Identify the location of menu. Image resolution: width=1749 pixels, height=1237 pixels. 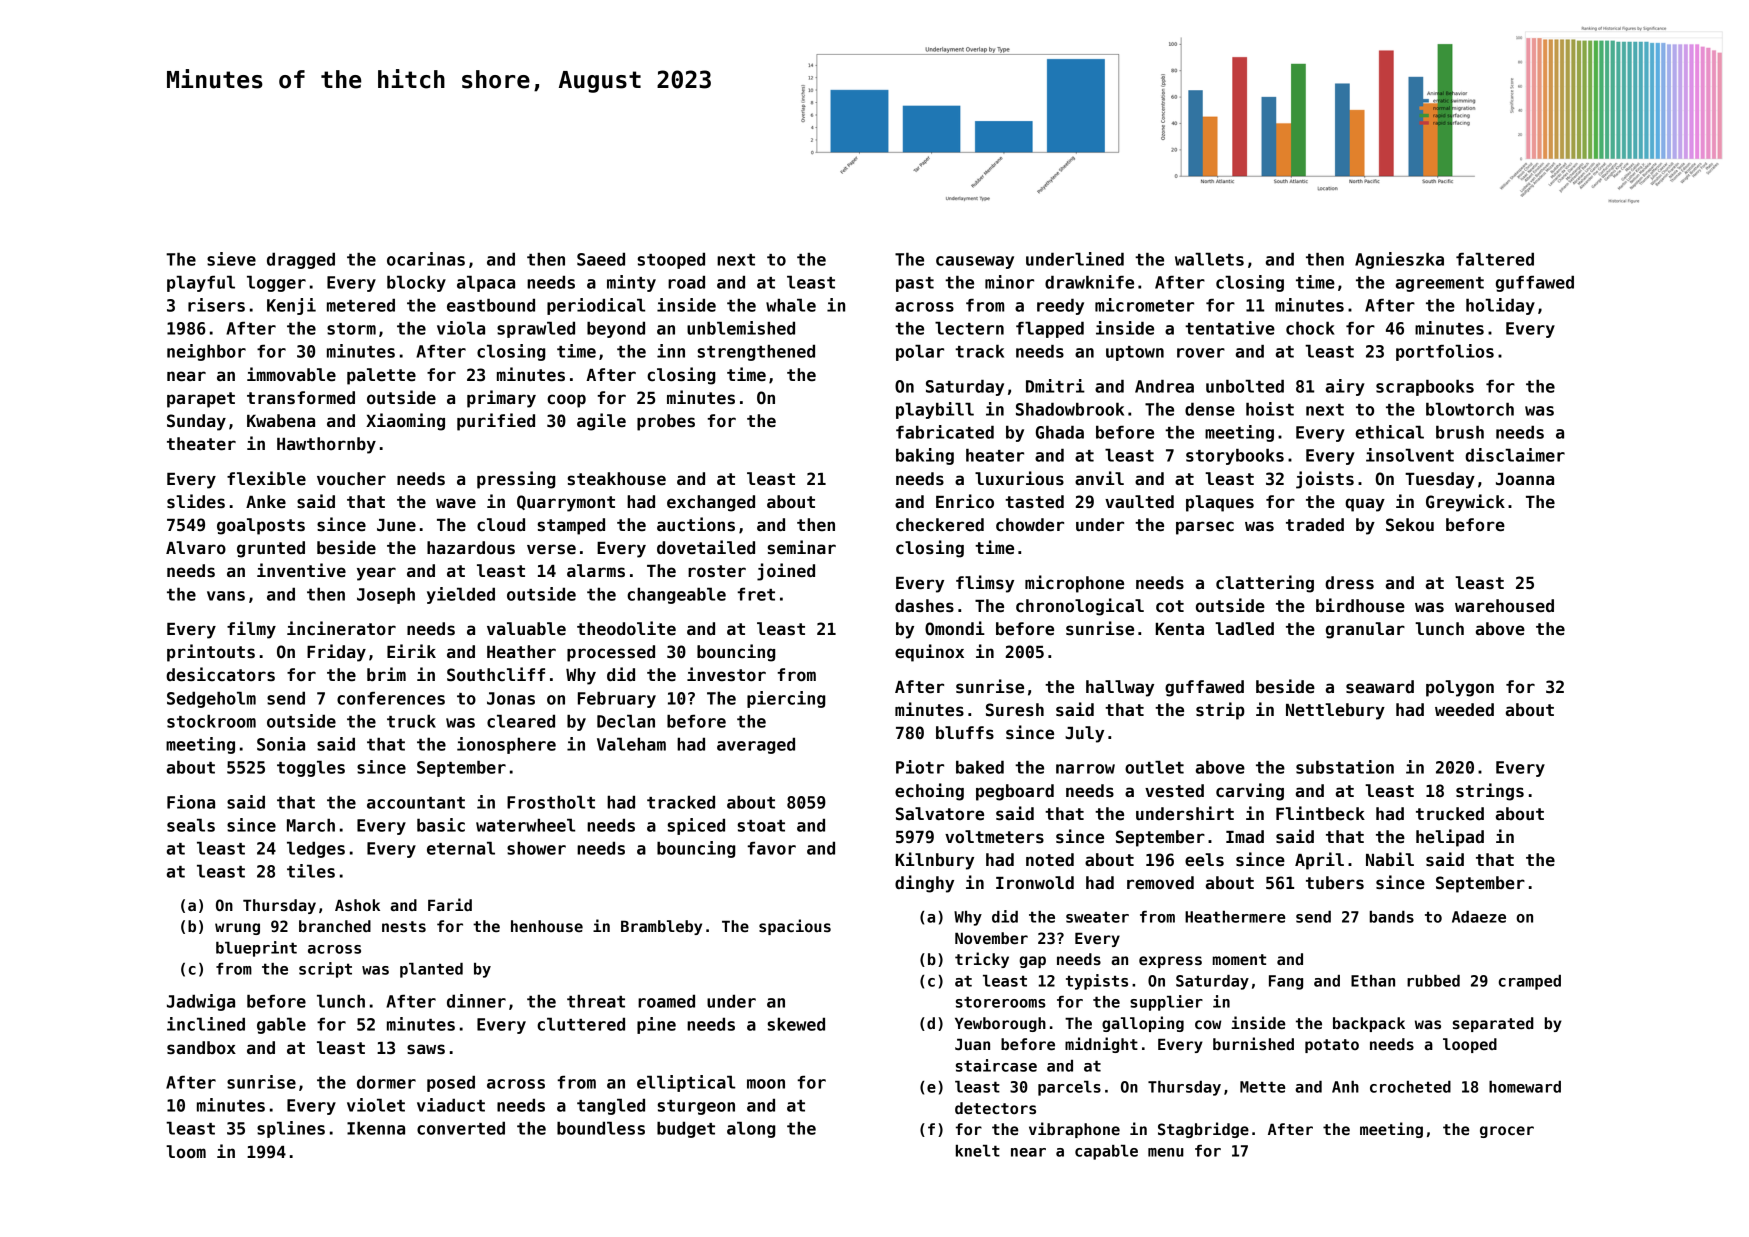
(1166, 1152).
